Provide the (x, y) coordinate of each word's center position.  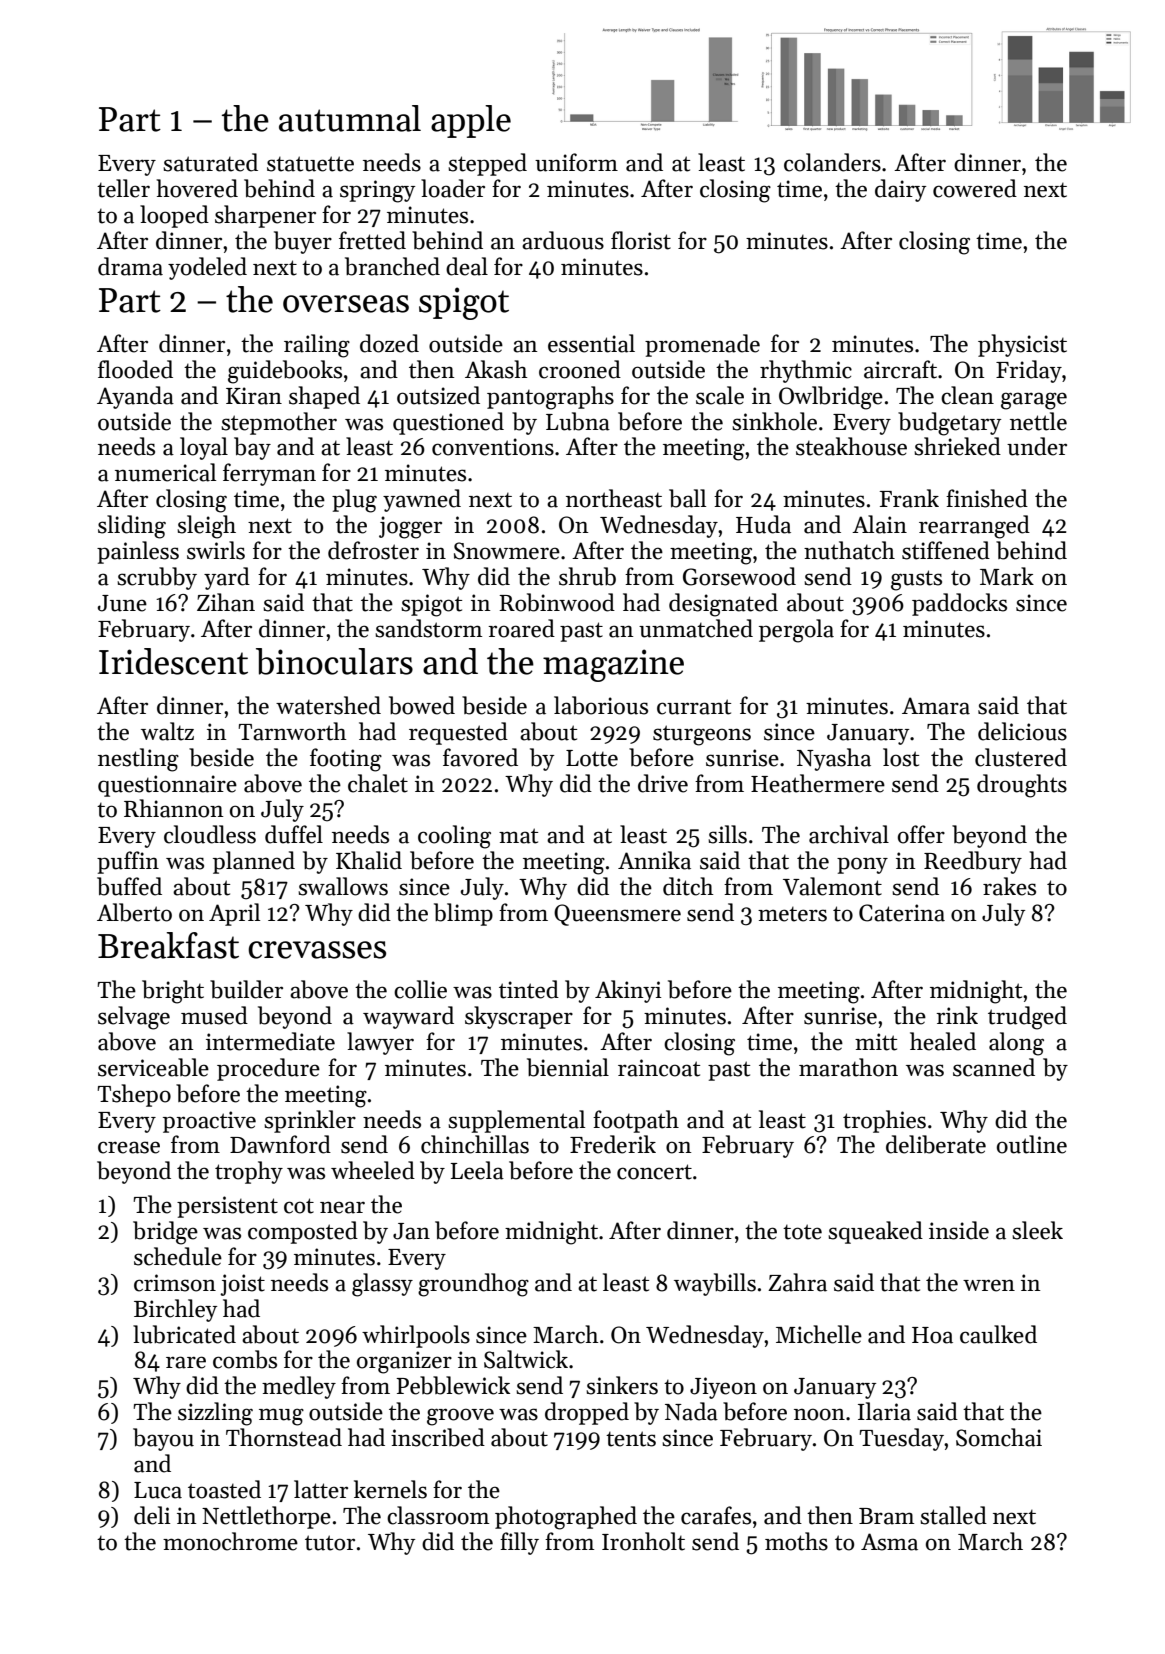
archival (849, 834)
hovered (197, 188)
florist (641, 240)
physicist (1022, 345)
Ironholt (643, 1541)
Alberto (134, 912)
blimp (463, 914)
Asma (889, 1542)
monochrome (230, 1541)
